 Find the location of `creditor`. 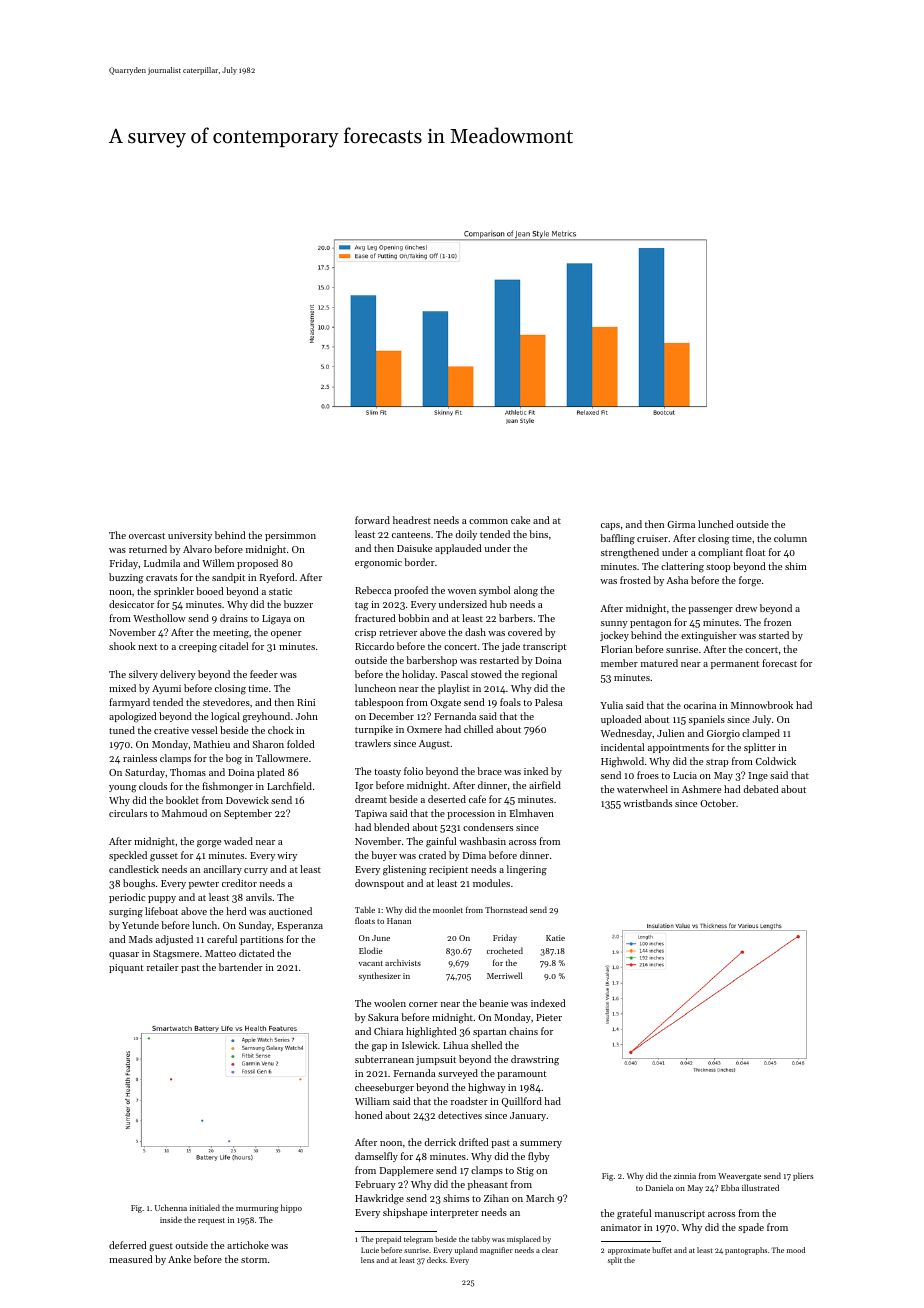

creditor is located at coordinates (239, 883).
